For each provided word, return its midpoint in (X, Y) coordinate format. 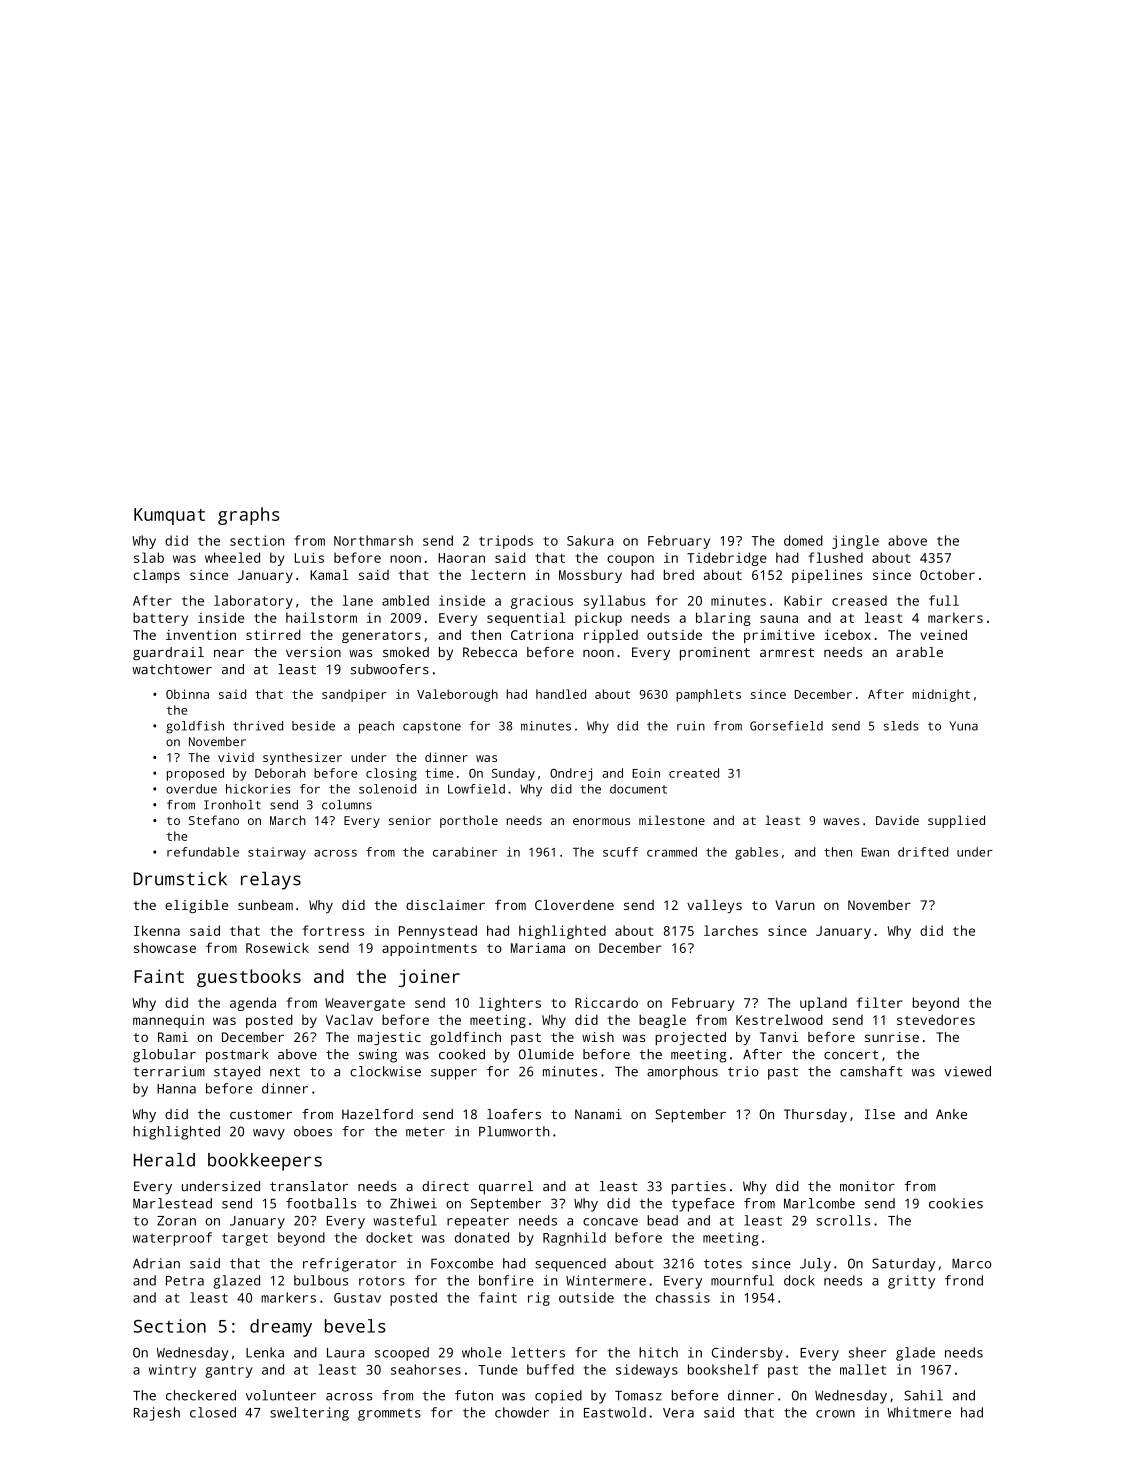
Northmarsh (373, 540)
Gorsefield (786, 726)
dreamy (281, 1328)
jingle (855, 542)
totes (723, 1264)
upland (823, 1004)
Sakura (590, 540)
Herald (164, 1160)
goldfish (195, 727)
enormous (601, 821)
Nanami (598, 1114)
